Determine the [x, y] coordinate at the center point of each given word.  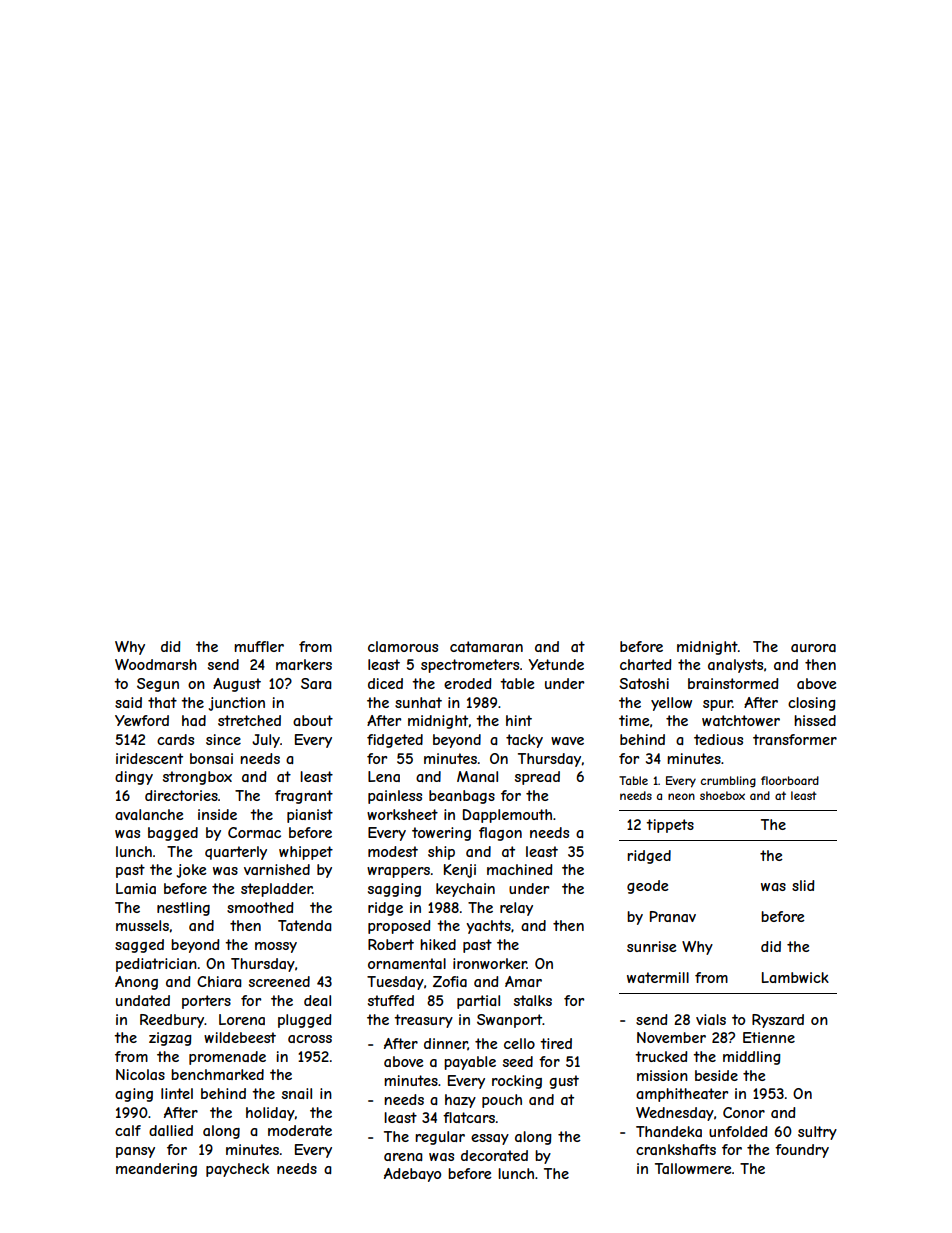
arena [403, 1157]
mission [662, 1075]
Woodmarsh [156, 664]
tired [556, 1043]
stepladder [276, 890]
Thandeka [669, 1131]
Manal [477, 776]
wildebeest [240, 1037]
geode [648, 887]
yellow [671, 704]
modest [393, 851]
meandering [156, 1170]
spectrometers [470, 666]
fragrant [304, 797]
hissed [815, 720]
